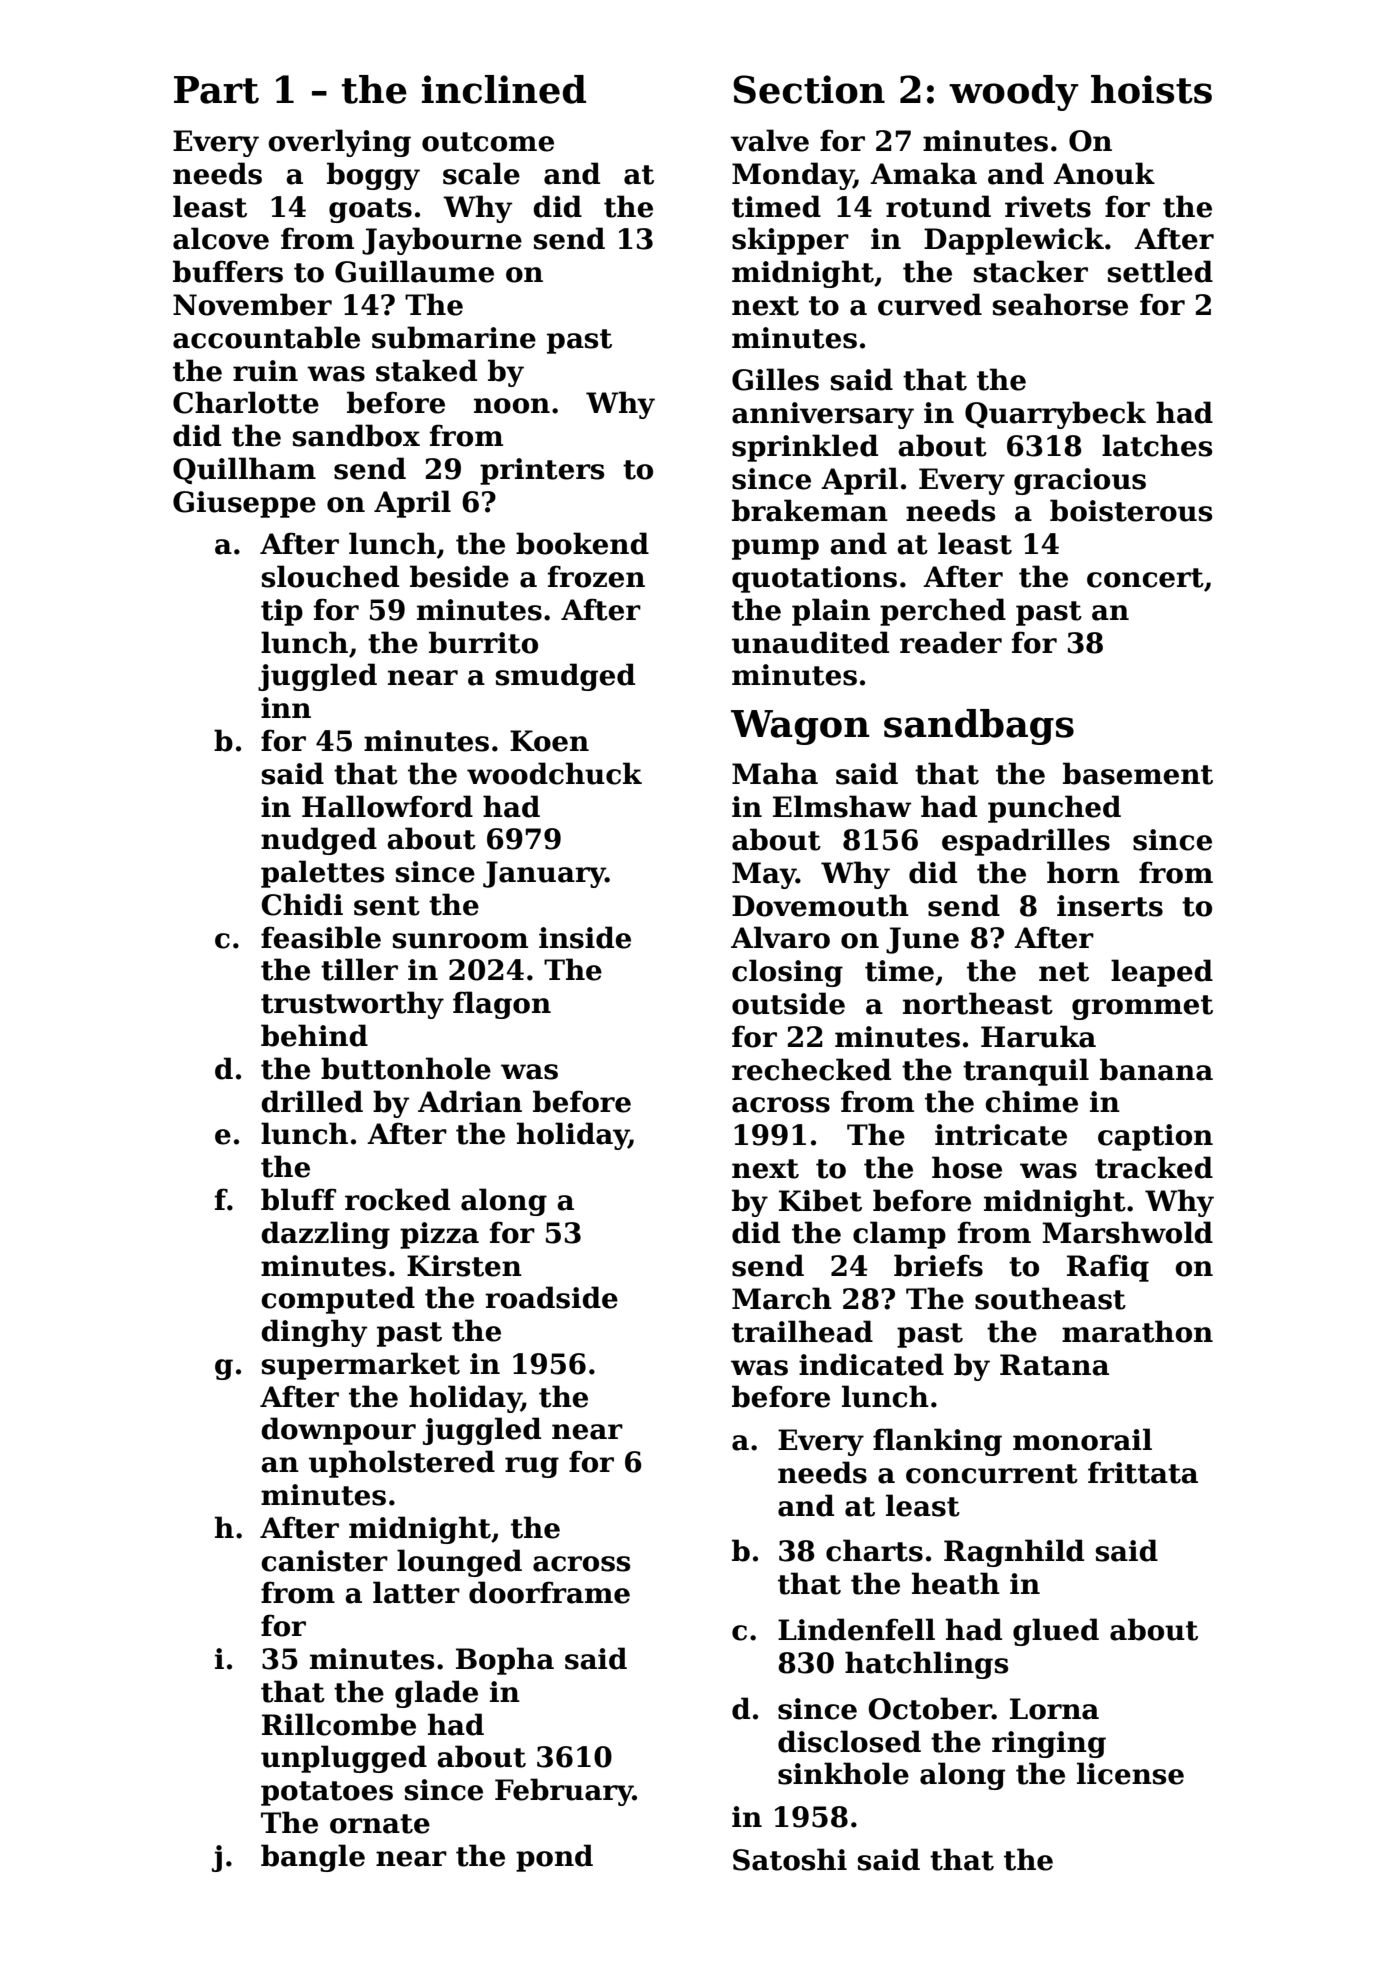  I want to click on accountable, so click(266, 337).
